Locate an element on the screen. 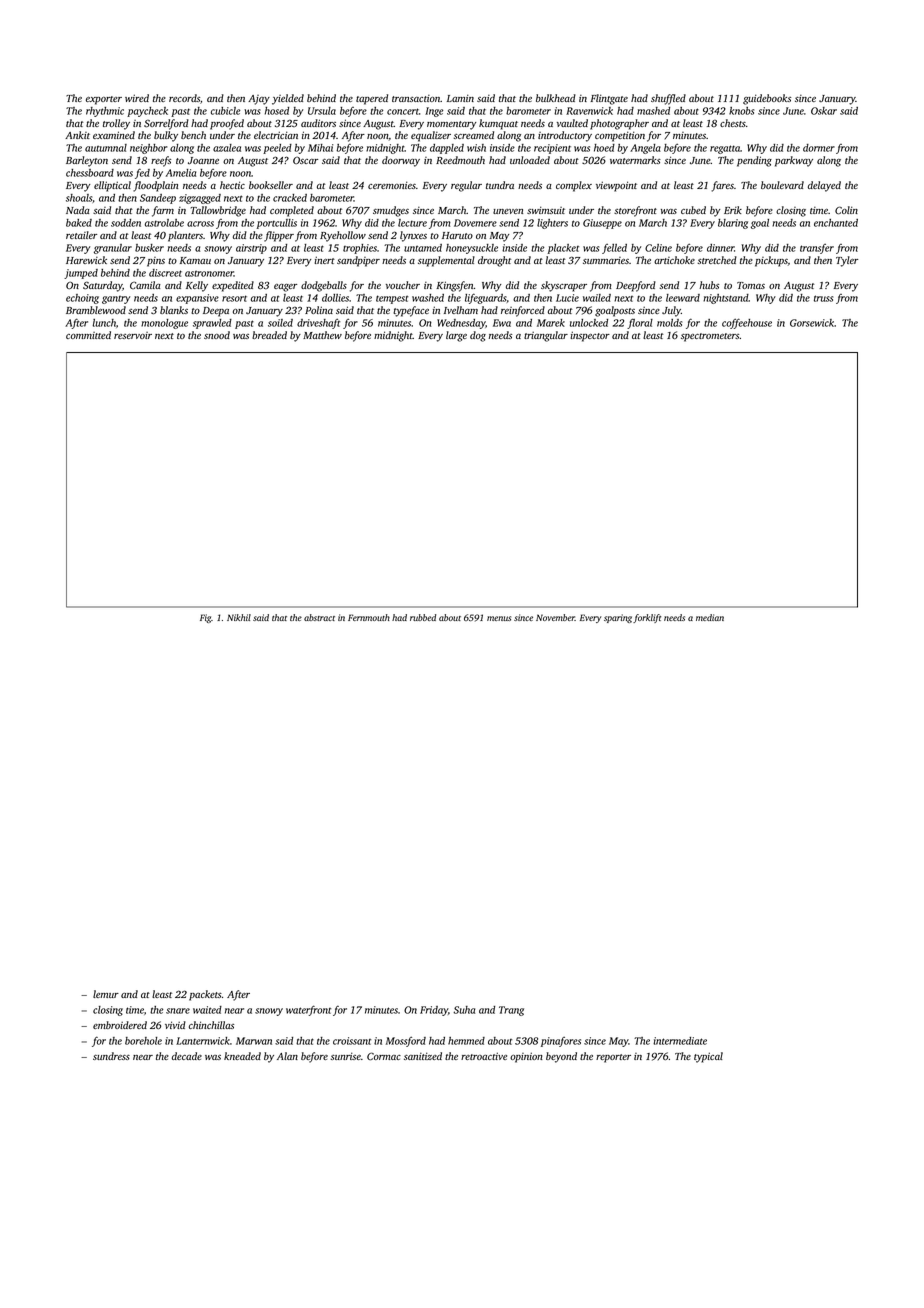  Fig is located at coordinates (205, 618).
